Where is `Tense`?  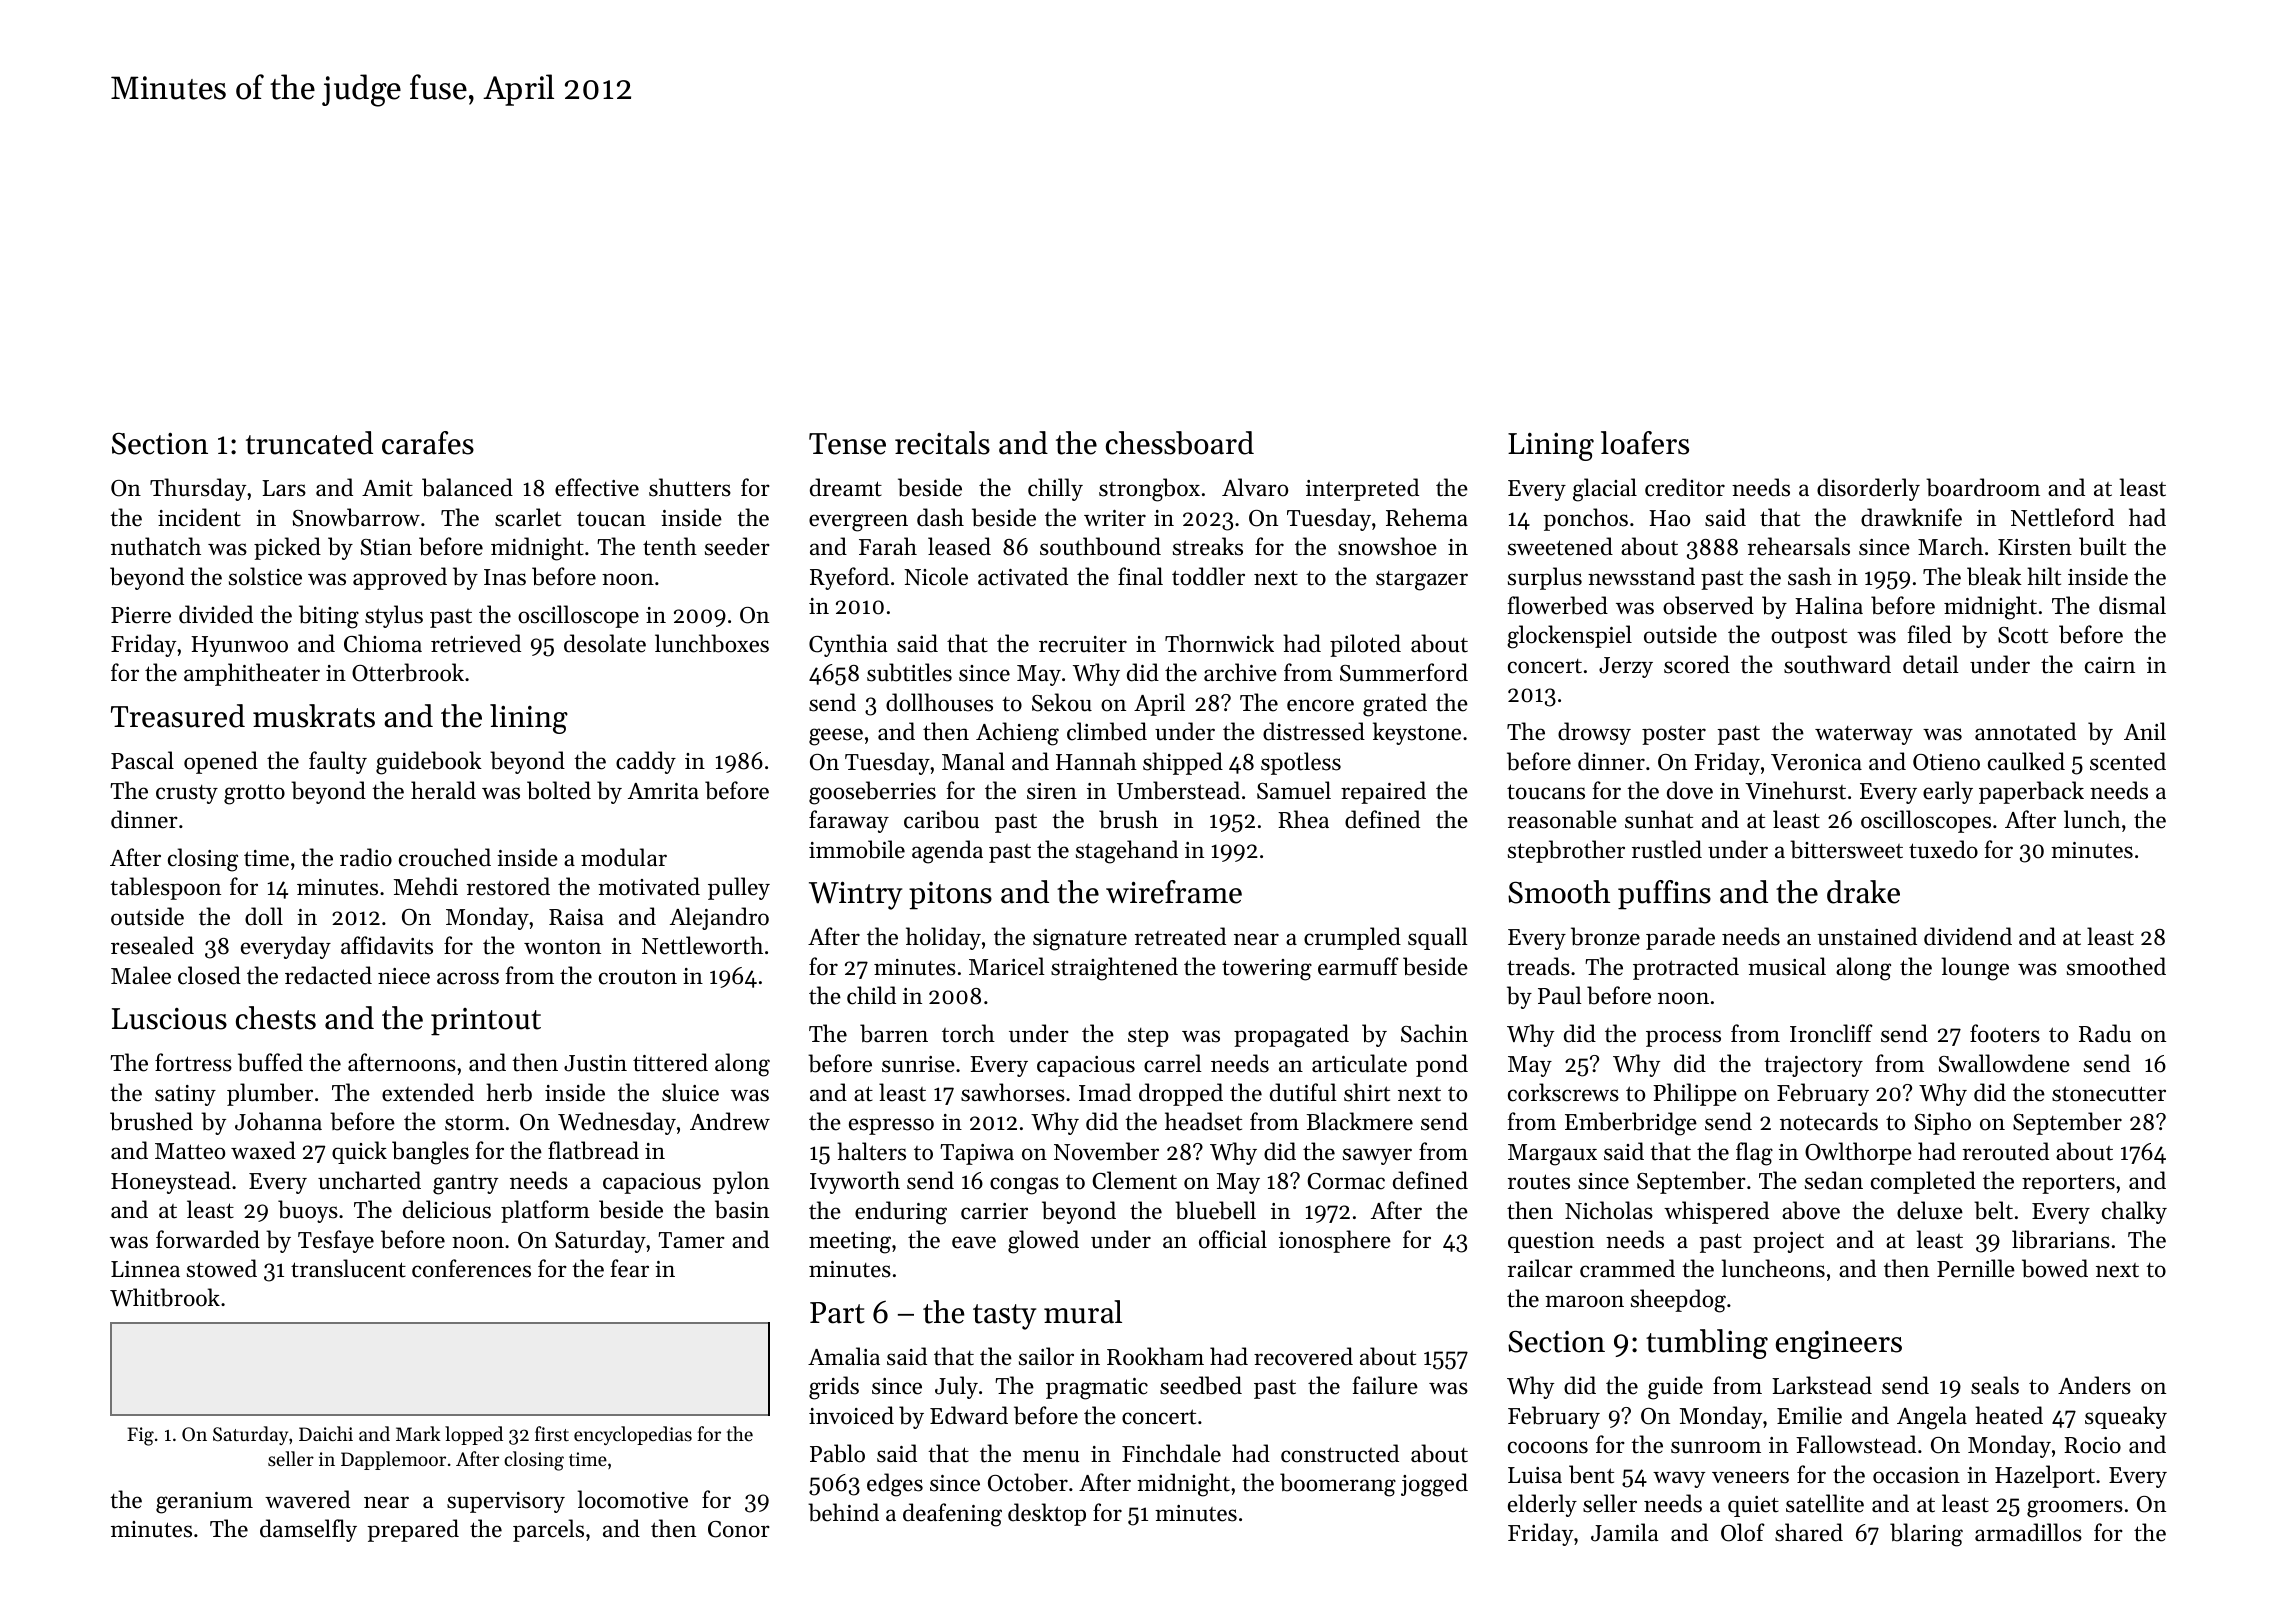 Tense is located at coordinates (847, 444).
